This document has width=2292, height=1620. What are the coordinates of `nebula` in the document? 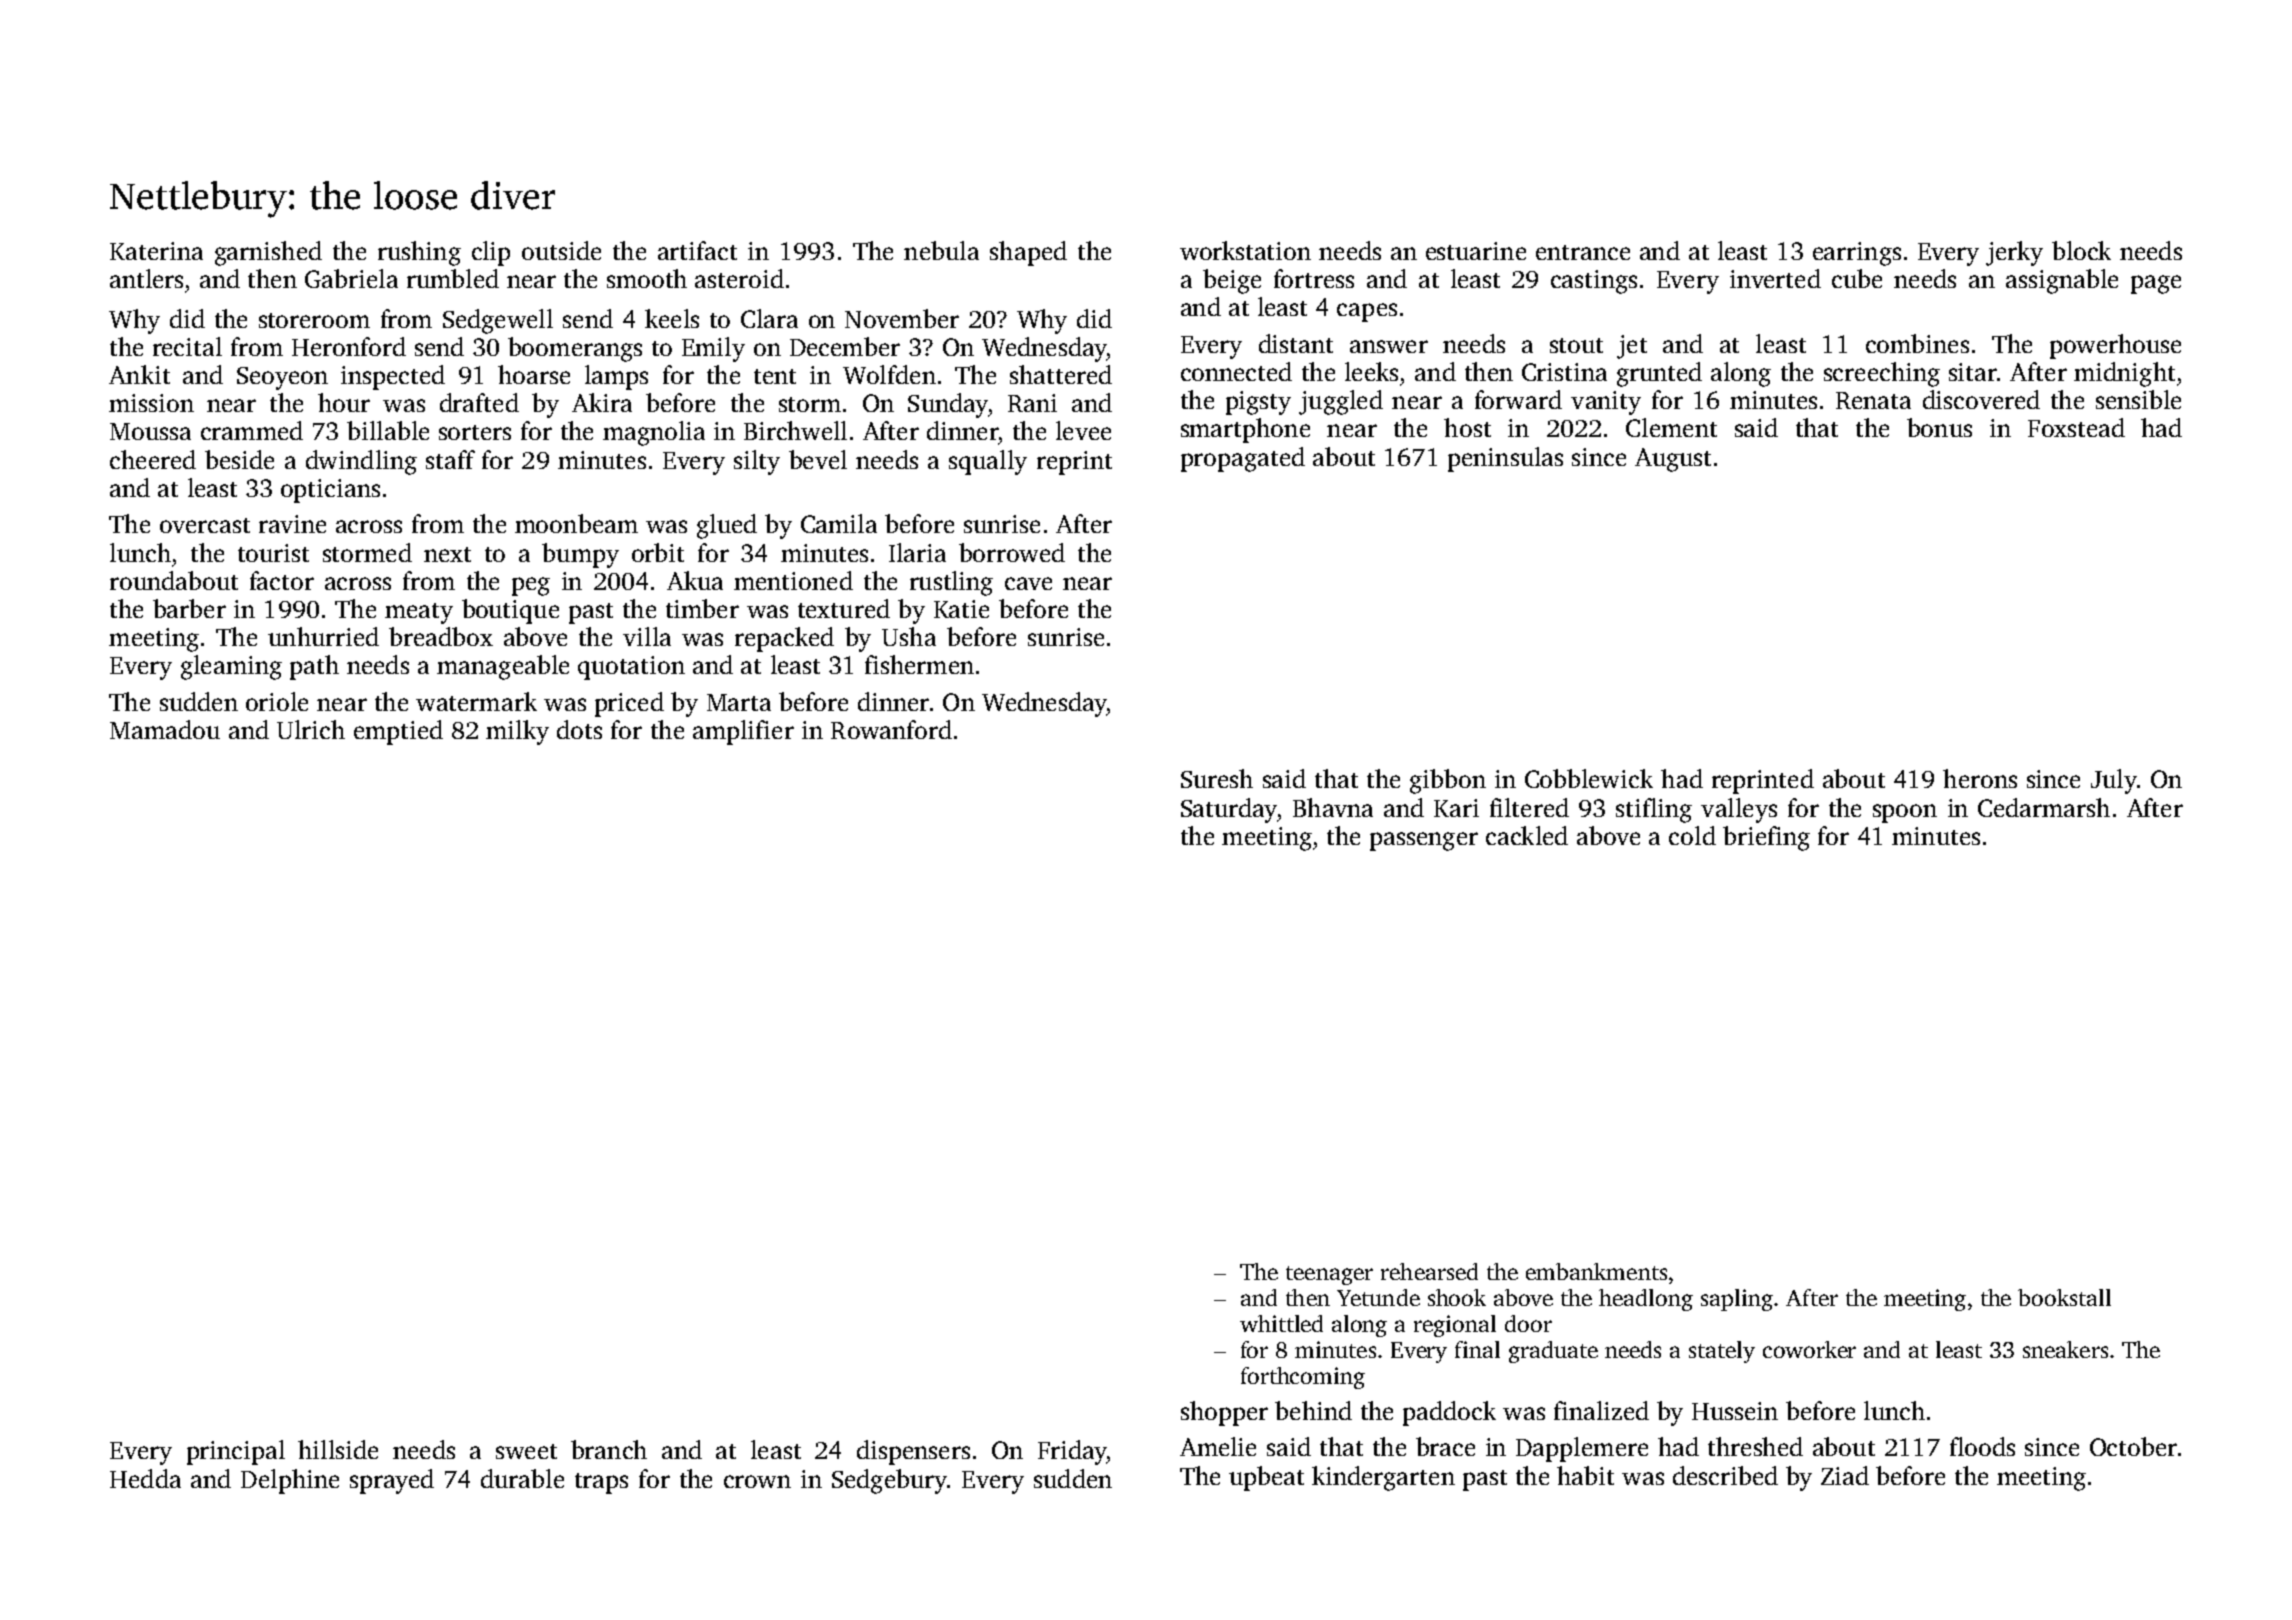 It's located at (941, 250).
